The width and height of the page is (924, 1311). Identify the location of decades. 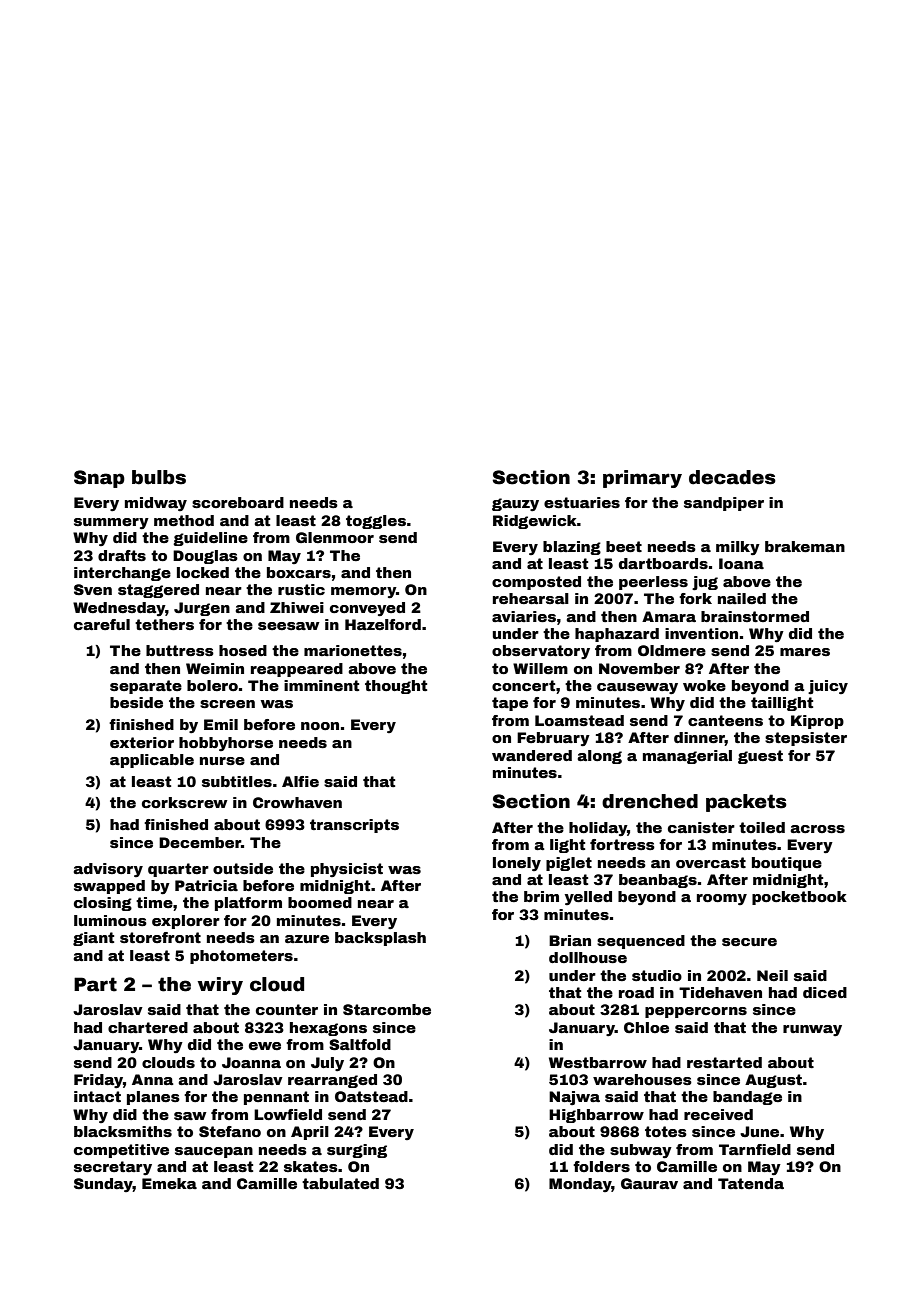
(732, 477).
